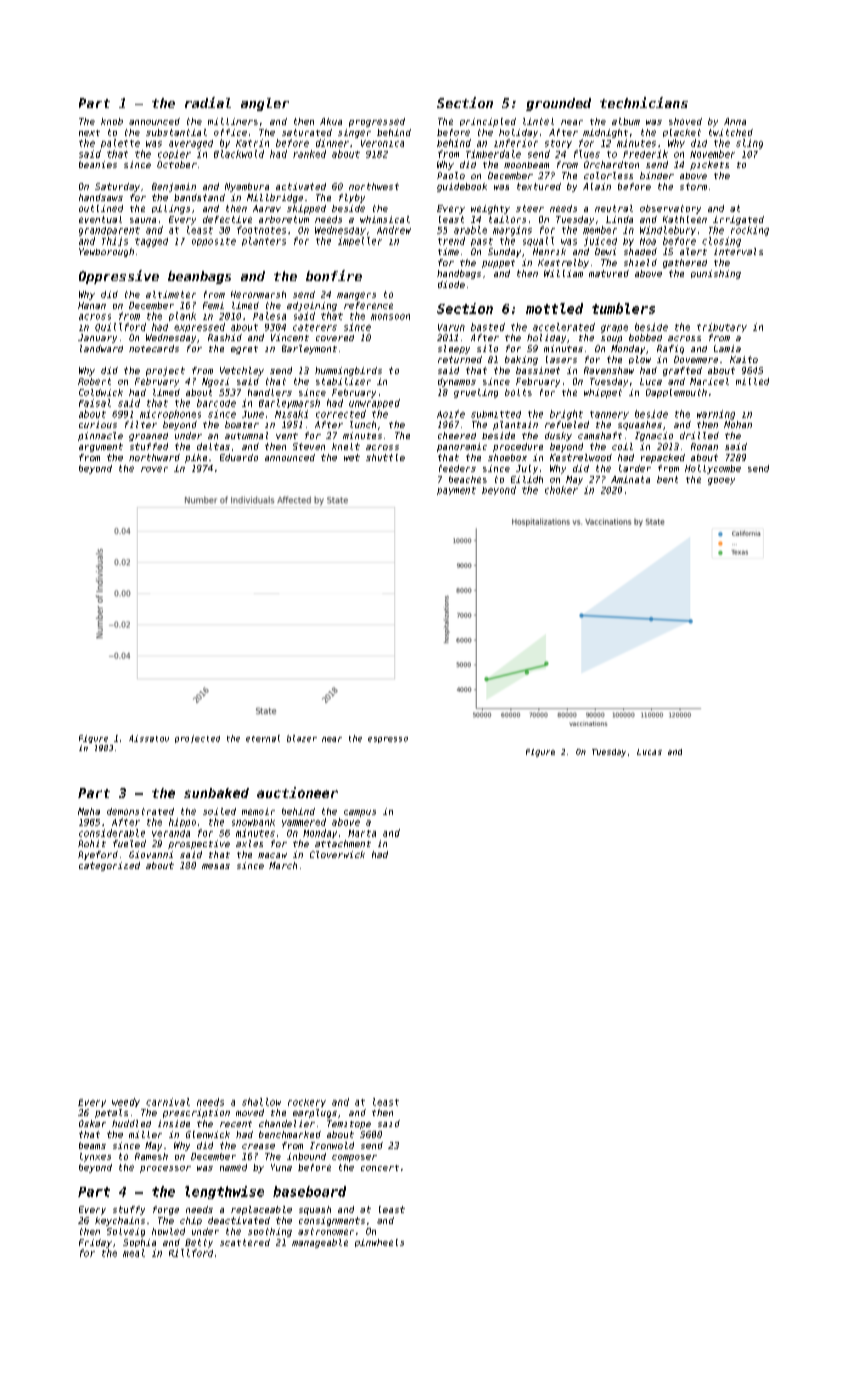 The image size is (849, 1400). What do you see at coordinates (457, 435) in the screenshot?
I see `cheered` at bounding box center [457, 435].
